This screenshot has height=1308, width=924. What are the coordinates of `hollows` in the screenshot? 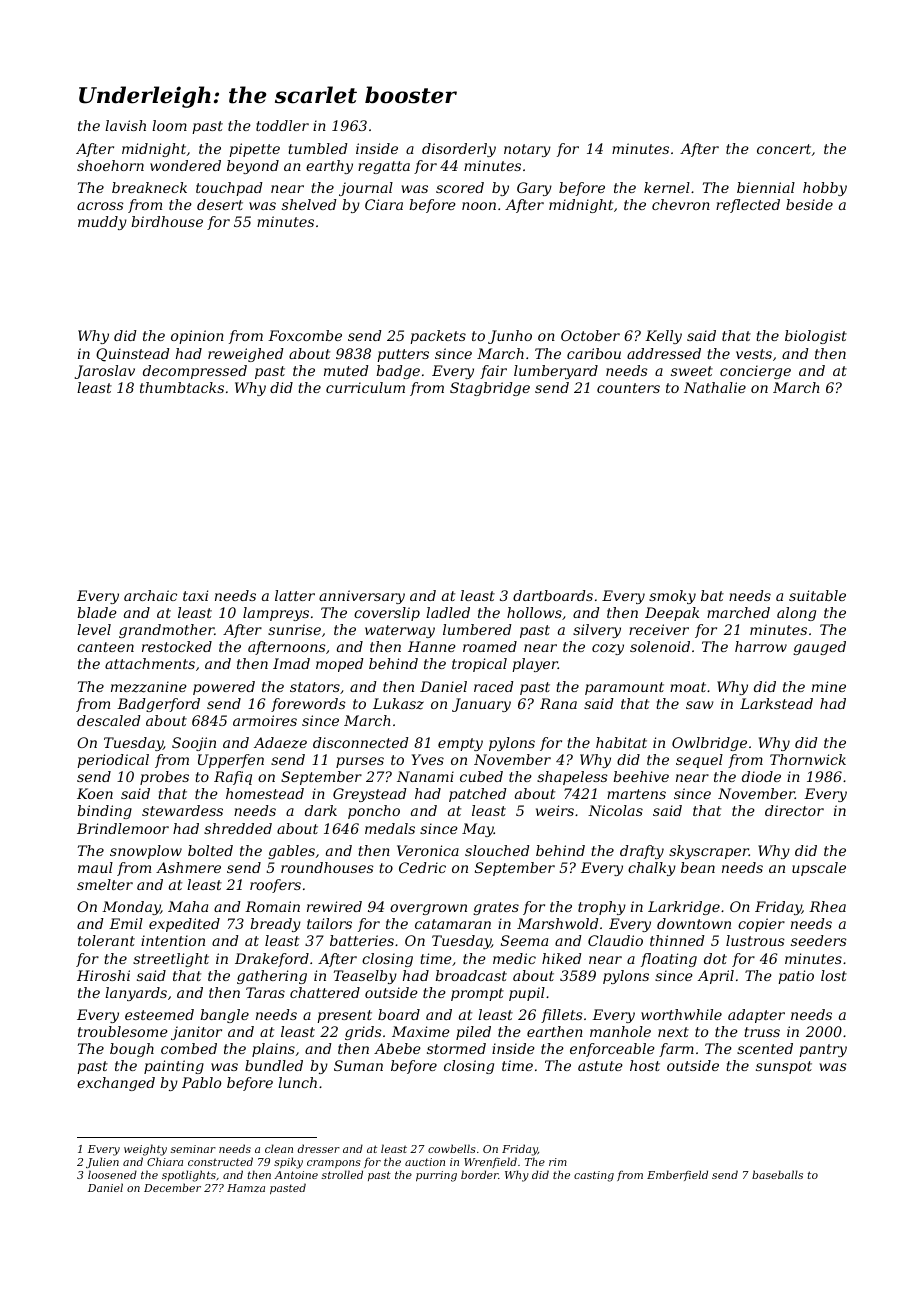 It's located at (534, 612).
